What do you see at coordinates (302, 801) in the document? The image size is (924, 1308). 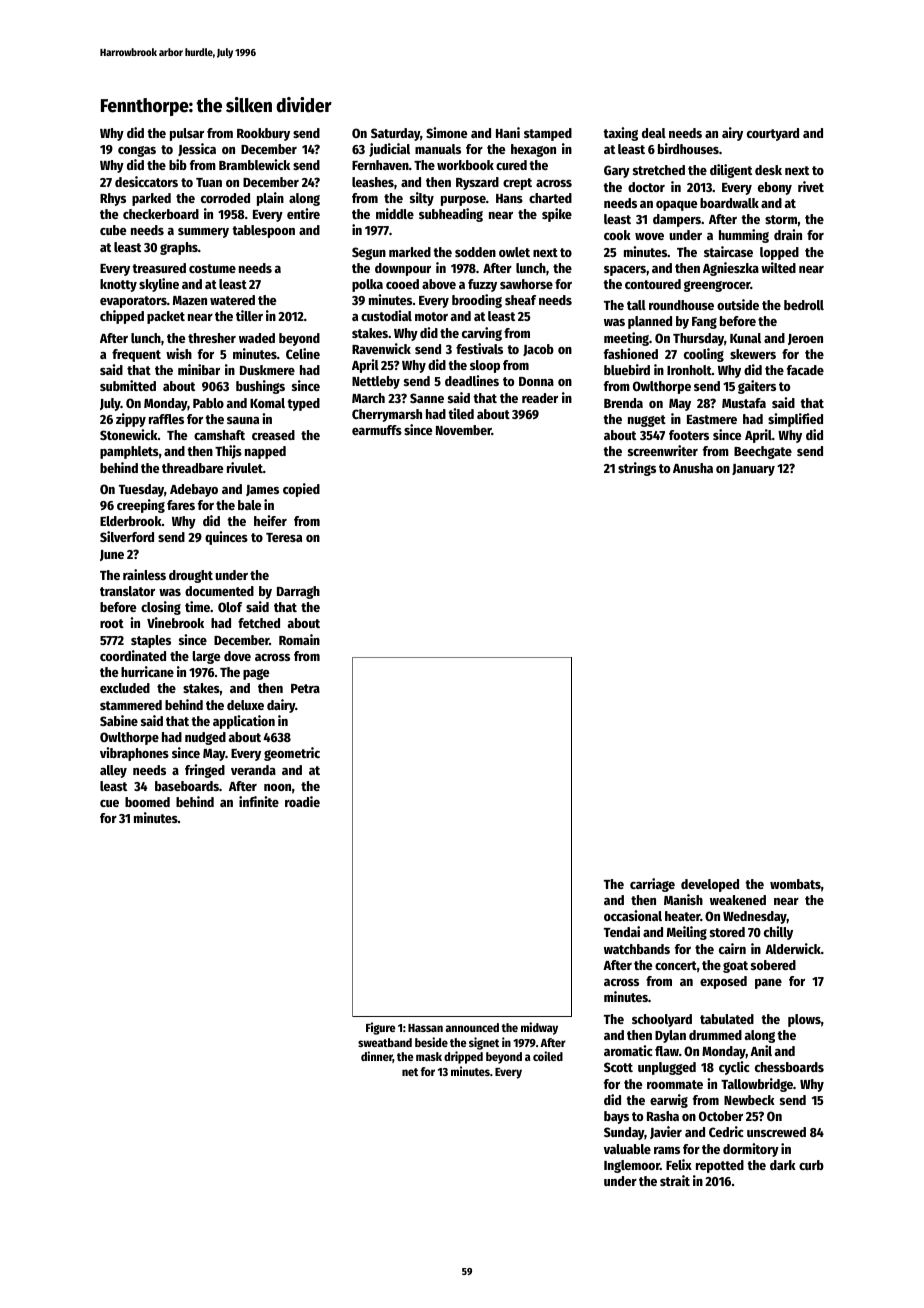 I see `roadie` at bounding box center [302, 801].
